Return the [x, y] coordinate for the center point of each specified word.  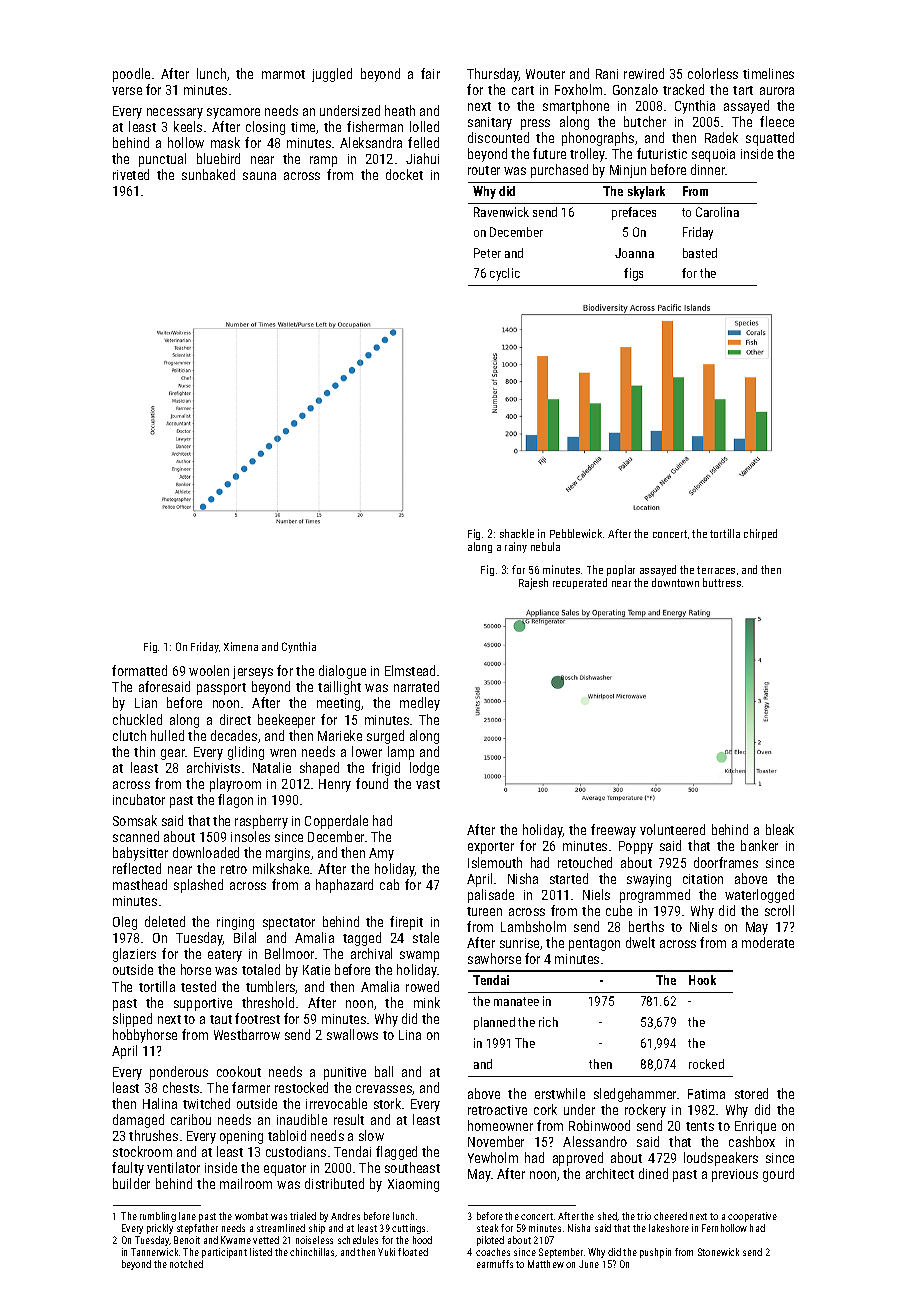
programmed [655, 896]
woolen [209, 670]
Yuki [386, 1252]
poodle [131, 75]
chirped [760, 534]
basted [700, 253]
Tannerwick [154, 1252]
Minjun [628, 171]
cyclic [505, 274]
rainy [516, 547]
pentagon [594, 945]
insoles [250, 836]
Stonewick [718, 1252]
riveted [131, 174]
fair [430, 73]
